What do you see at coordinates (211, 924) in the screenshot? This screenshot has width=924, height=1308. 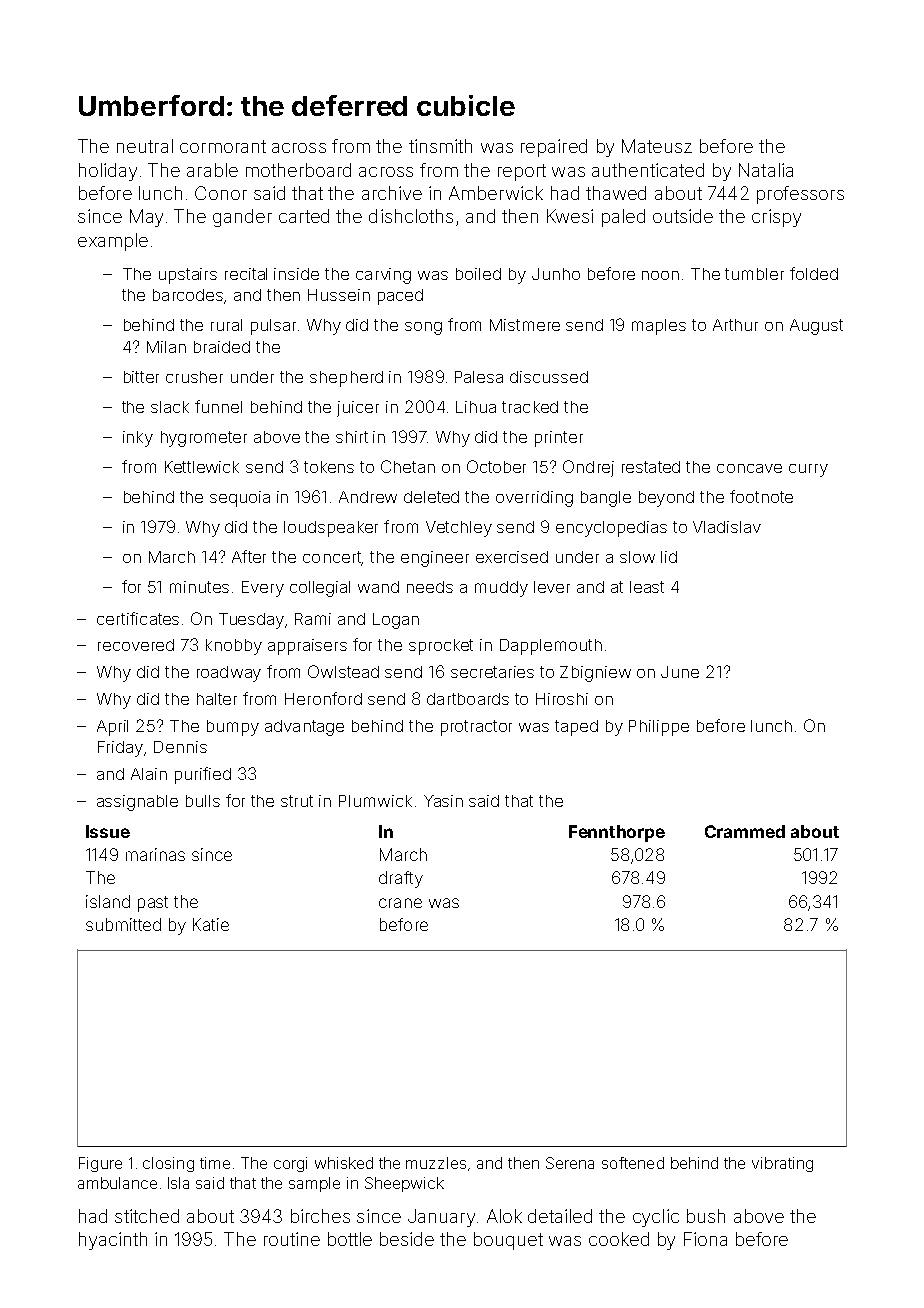 I see `Katie` at bounding box center [211, 924].
